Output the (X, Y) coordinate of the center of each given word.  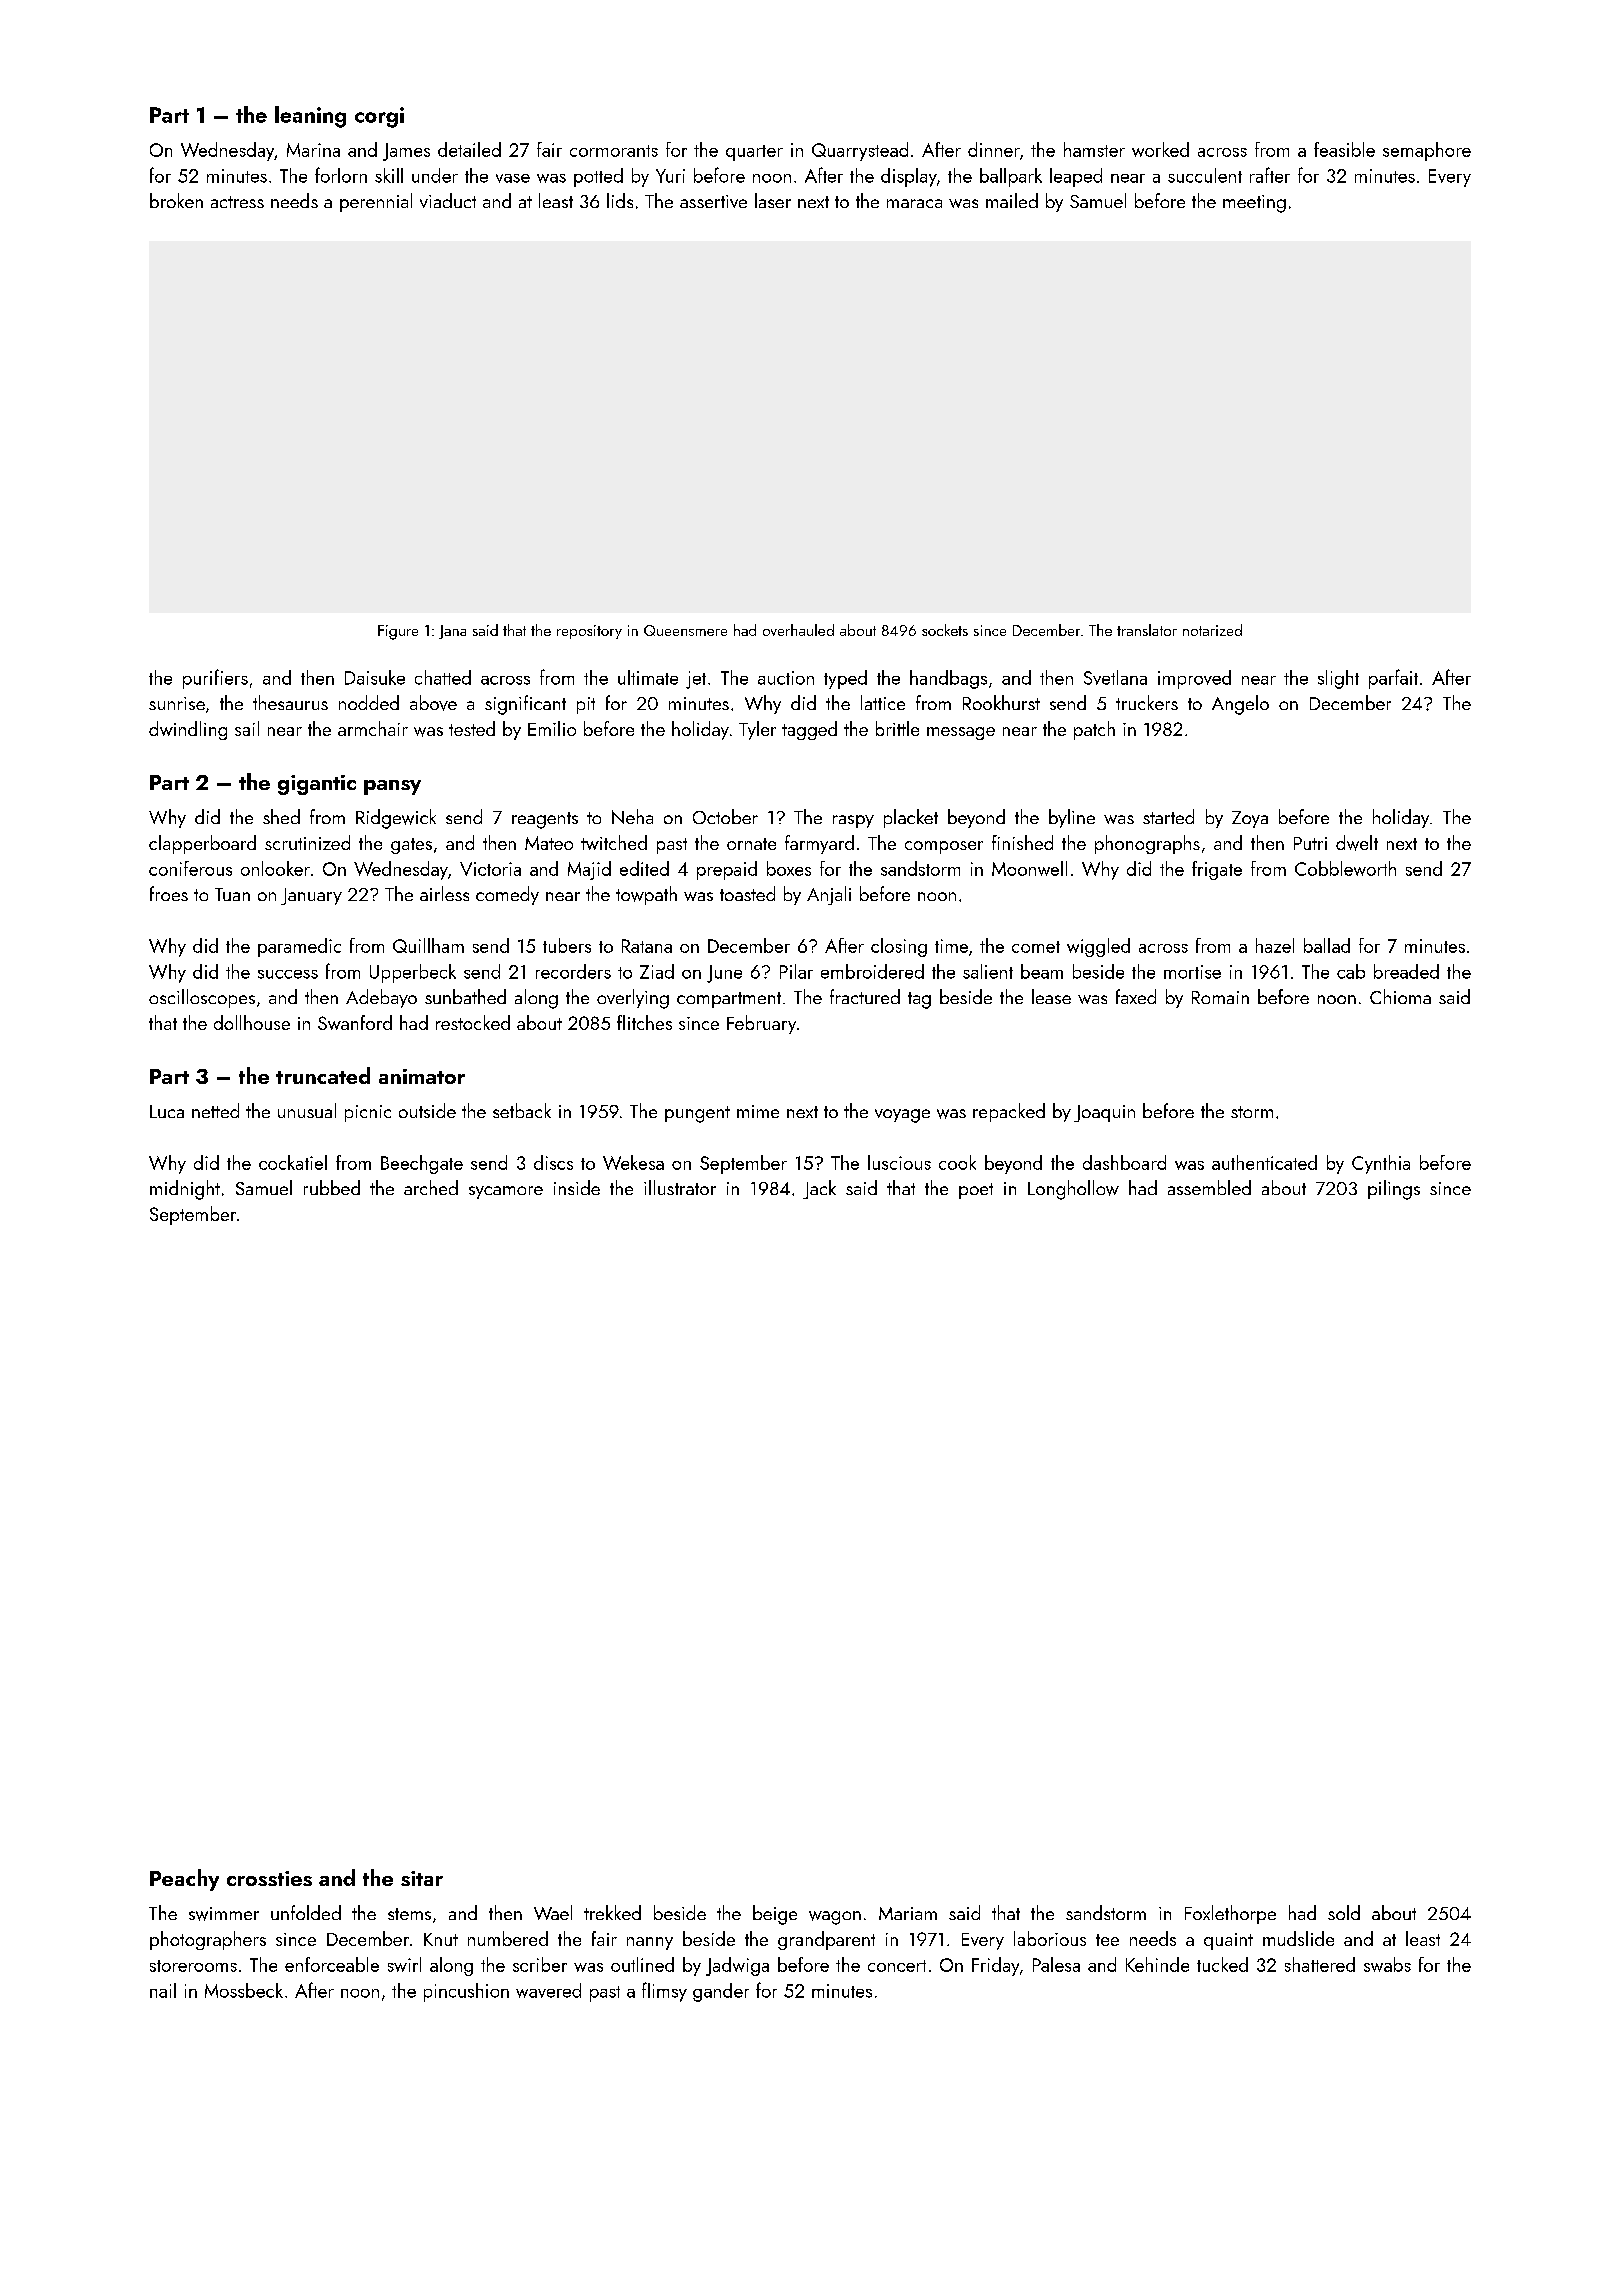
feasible (1344, 149)
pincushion (466, 1992)
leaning (310, 117)
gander (721, 1992)
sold (1344, 1912)
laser (773, 200)
